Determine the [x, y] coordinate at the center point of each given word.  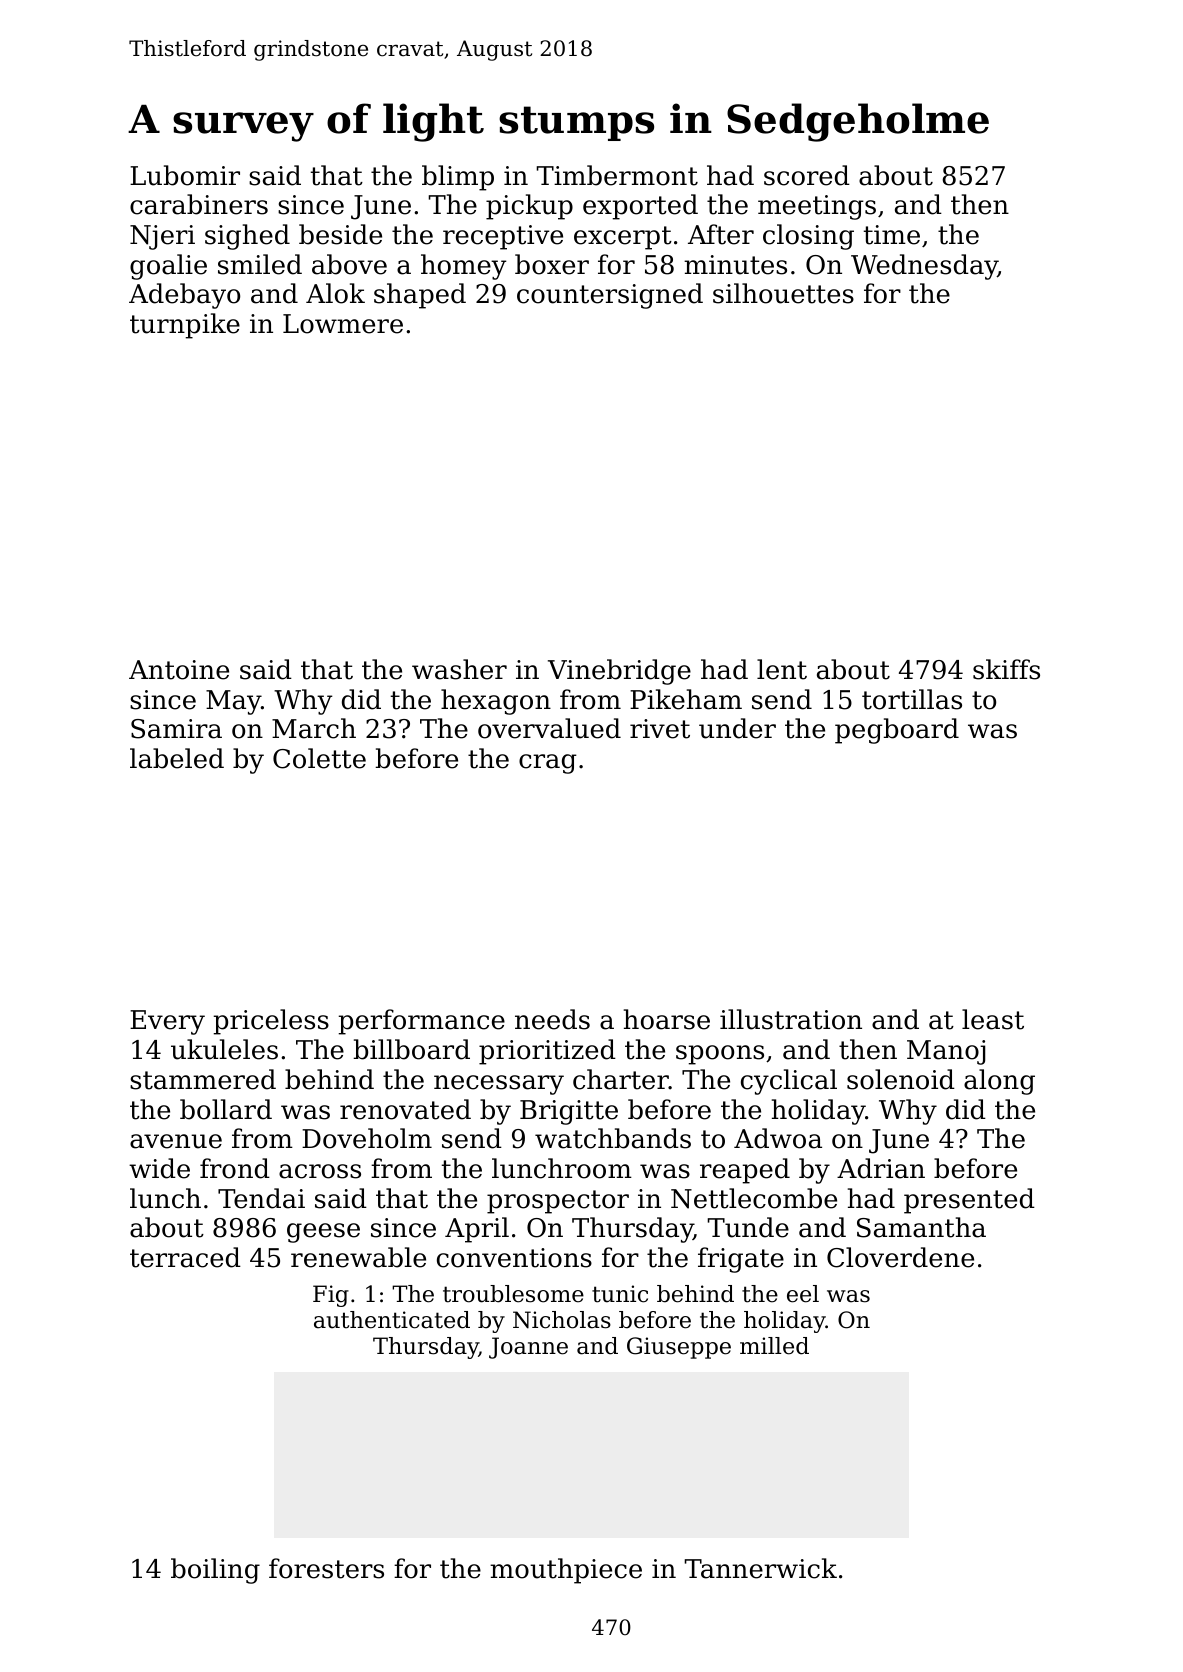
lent [782, 669]
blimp [458, 178]
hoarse [667, 1019]
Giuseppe [679, 1348]
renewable [358, 1257]
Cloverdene [900, 1257]
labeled [177, 758]
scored [807, 175]
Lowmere [343, 324]
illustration [791, 1019]
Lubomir [185, 175]
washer [459, 669]
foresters [326, 1568]
